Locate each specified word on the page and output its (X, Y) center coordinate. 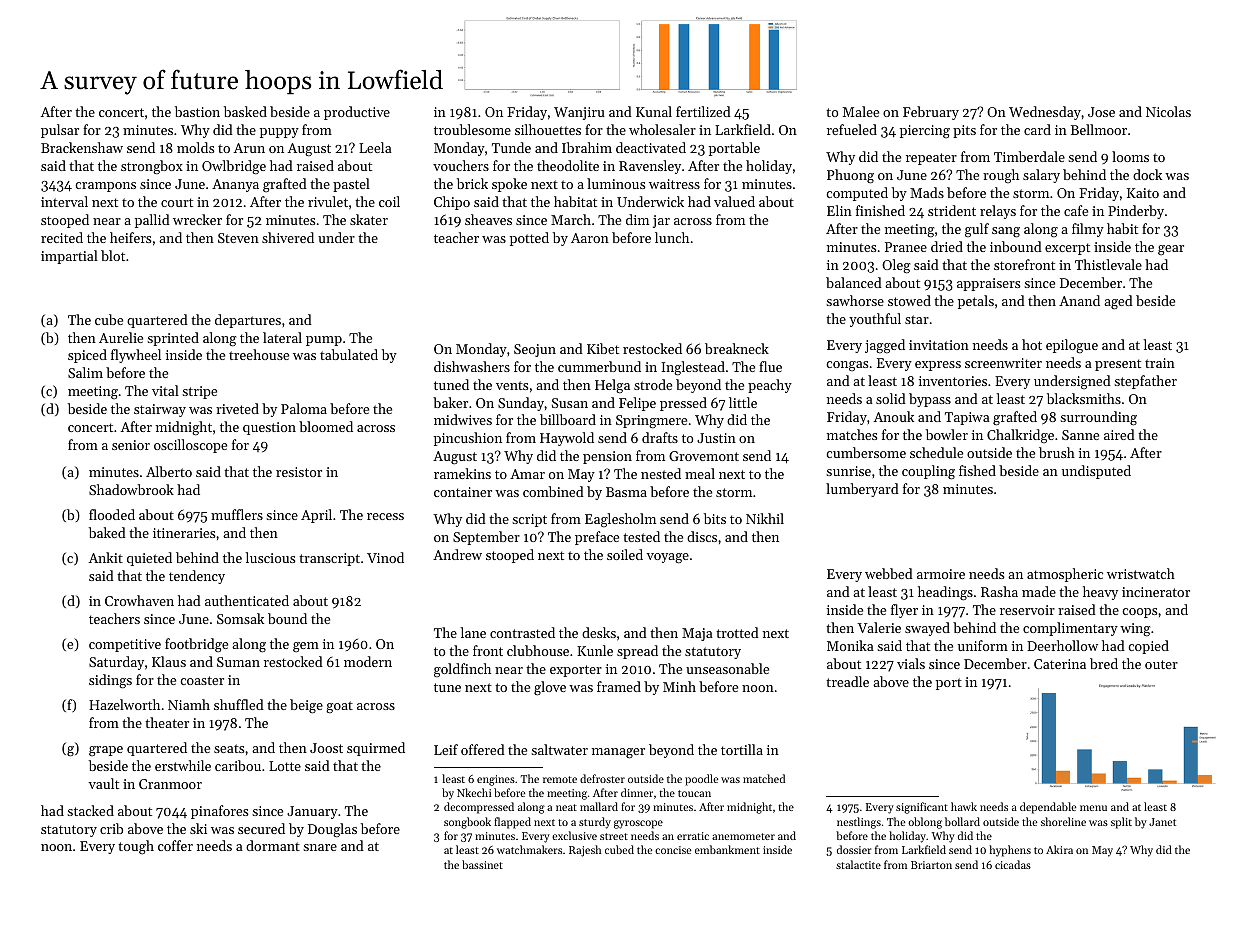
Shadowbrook (131, 489)
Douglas (332, 830)
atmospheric (1065, 575)
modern (368, 661)
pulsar (60, 131)
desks (599, 632)
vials (911, 663)
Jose (1101, 112)
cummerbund (599, 366)
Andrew (457, 554)
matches (852, 434)
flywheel (136, 356)
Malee (861, 111)
